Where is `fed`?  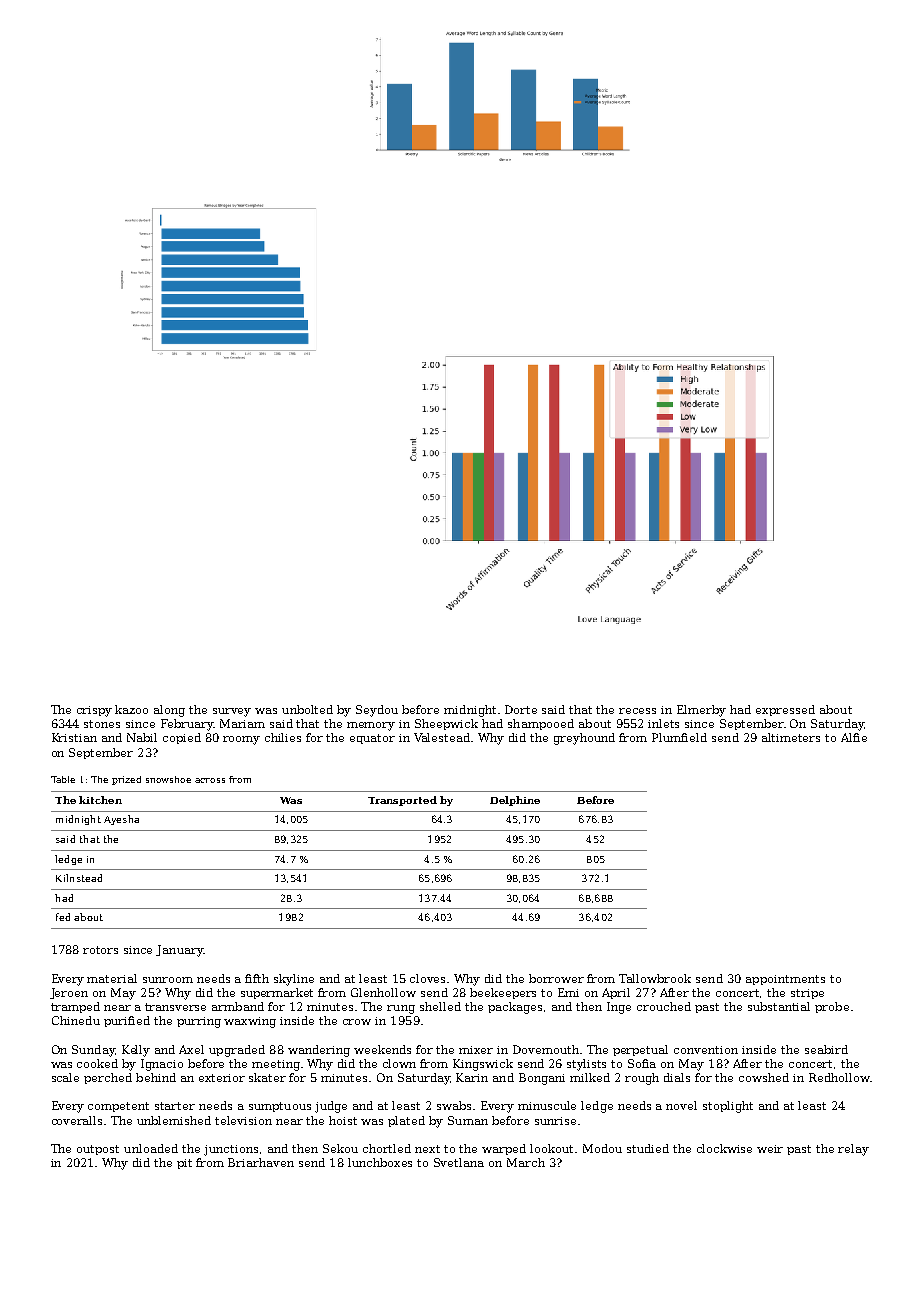 fed is located at coordinates (63, 917).
